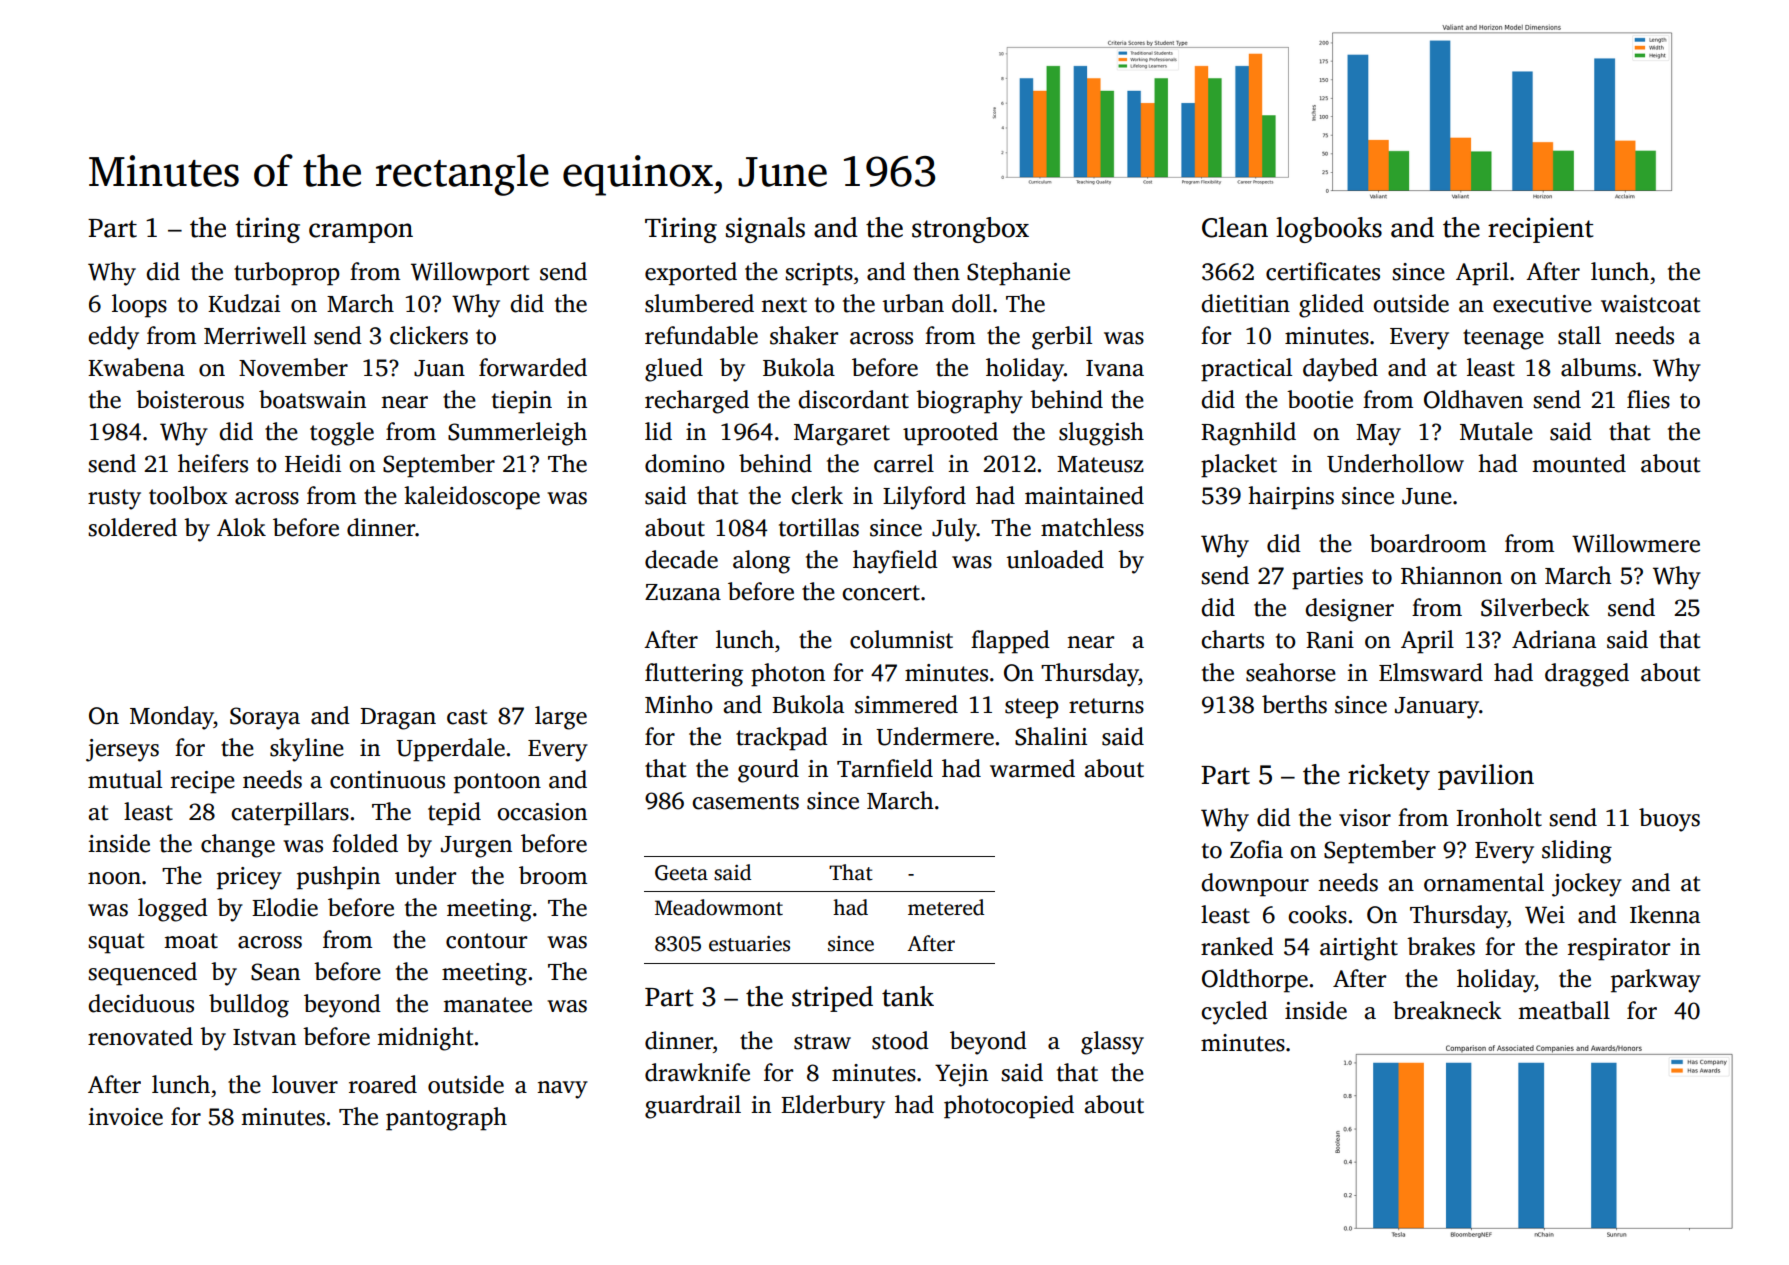 The height and width of the image is (1265, 1789). I want to click on Zuzana, so click(683, 592).
